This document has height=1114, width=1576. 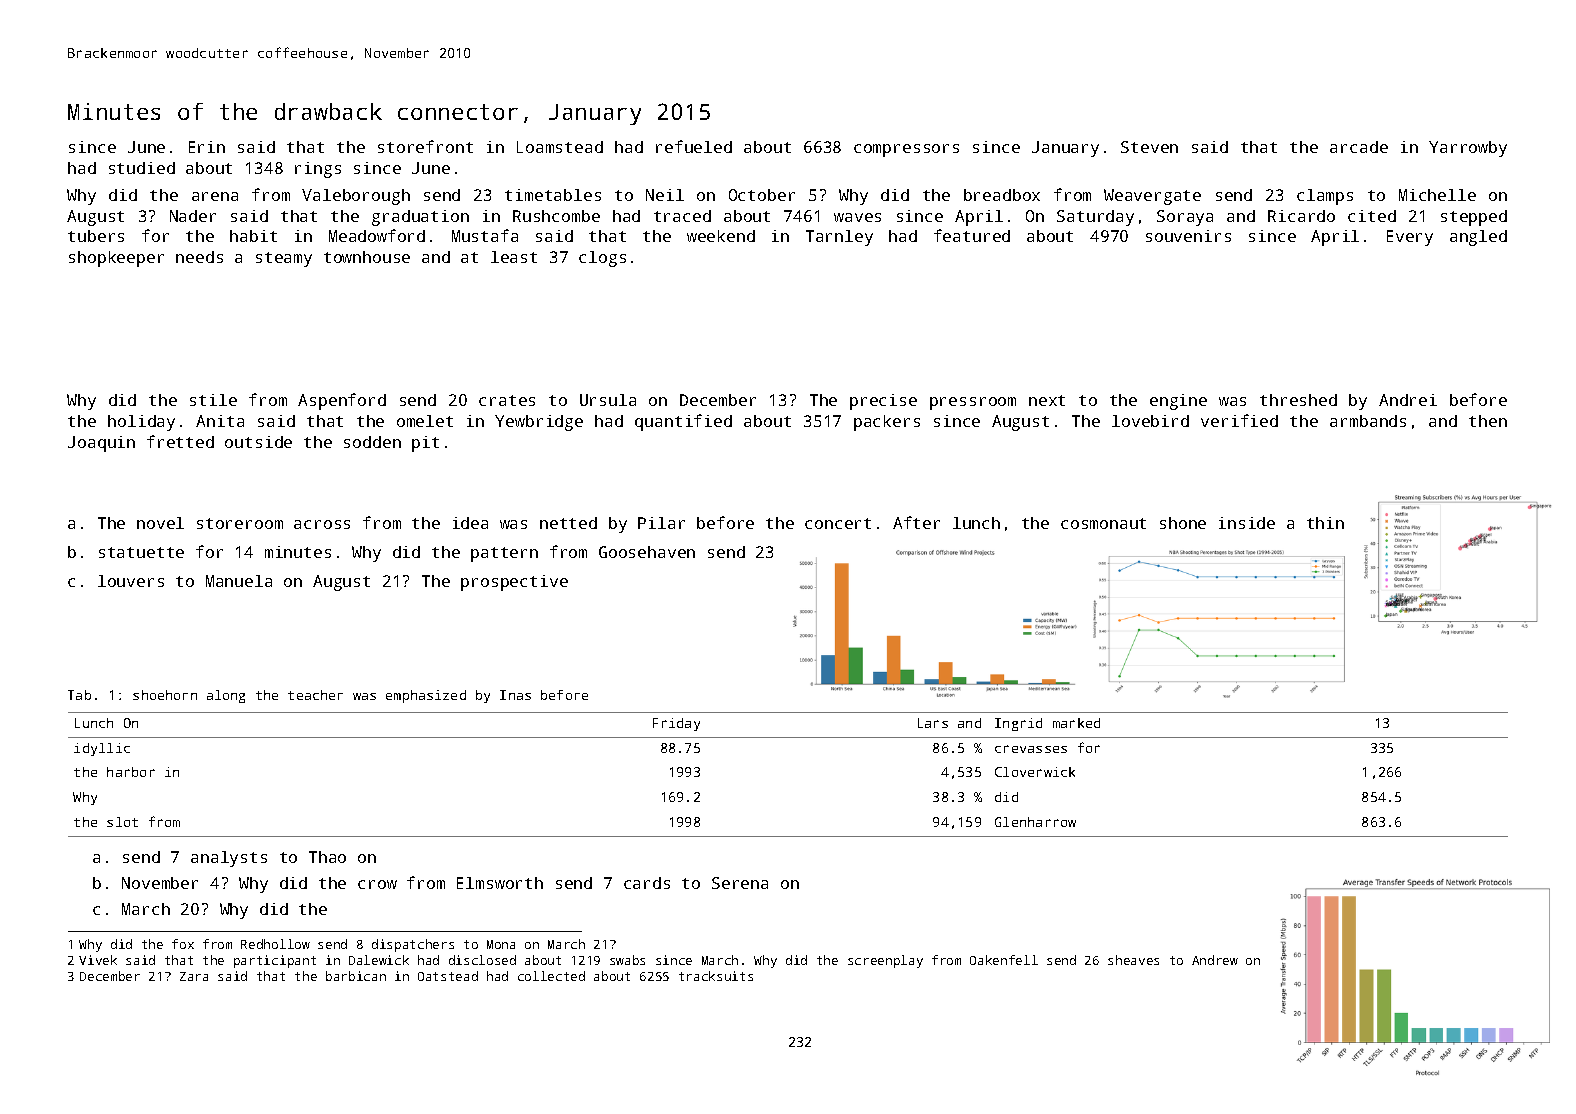 What do you see at coordinates (194, 976) in the document?
I see `Zara` at bounding box center [194, 976].
